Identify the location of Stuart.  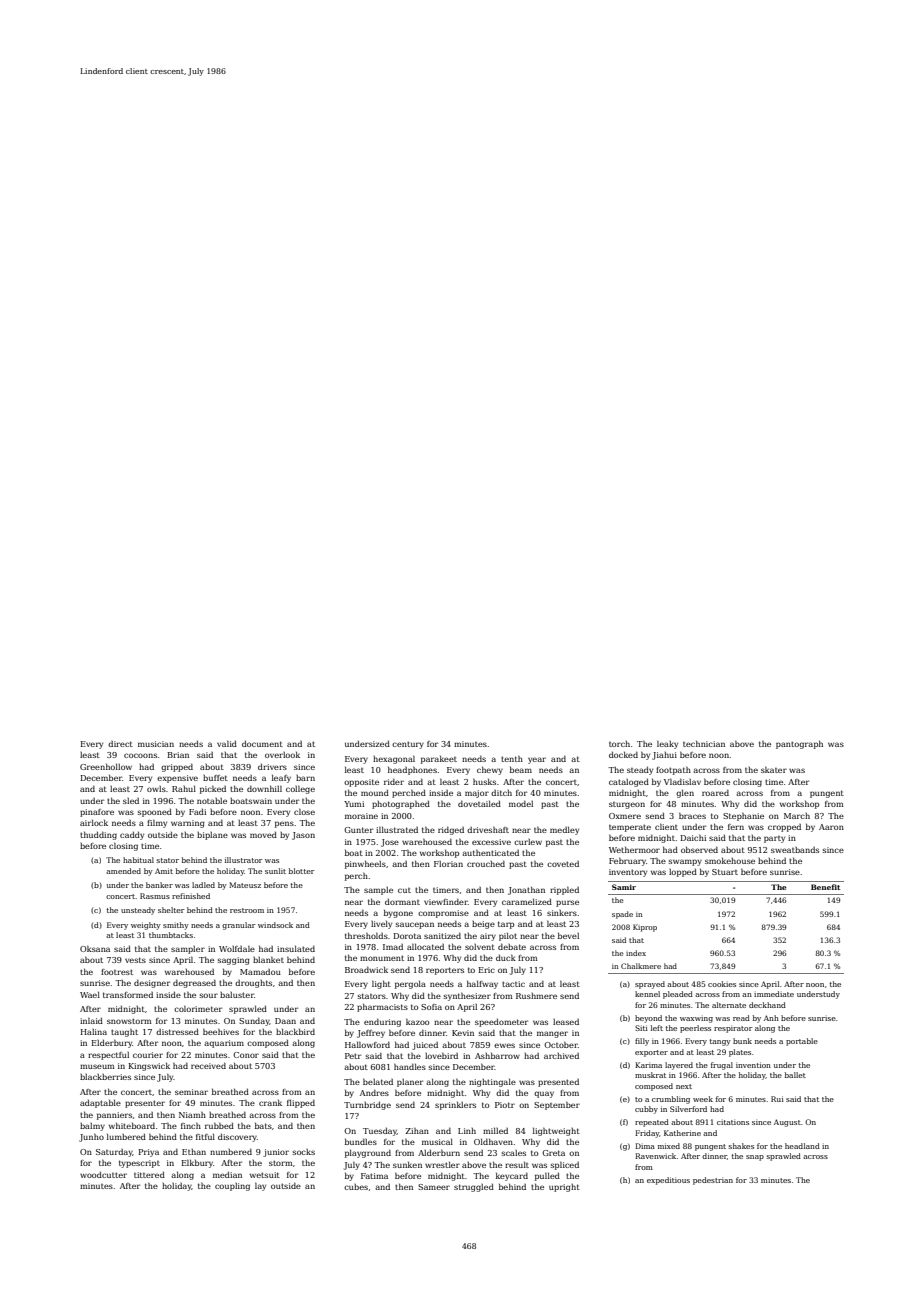
(725, 872).
